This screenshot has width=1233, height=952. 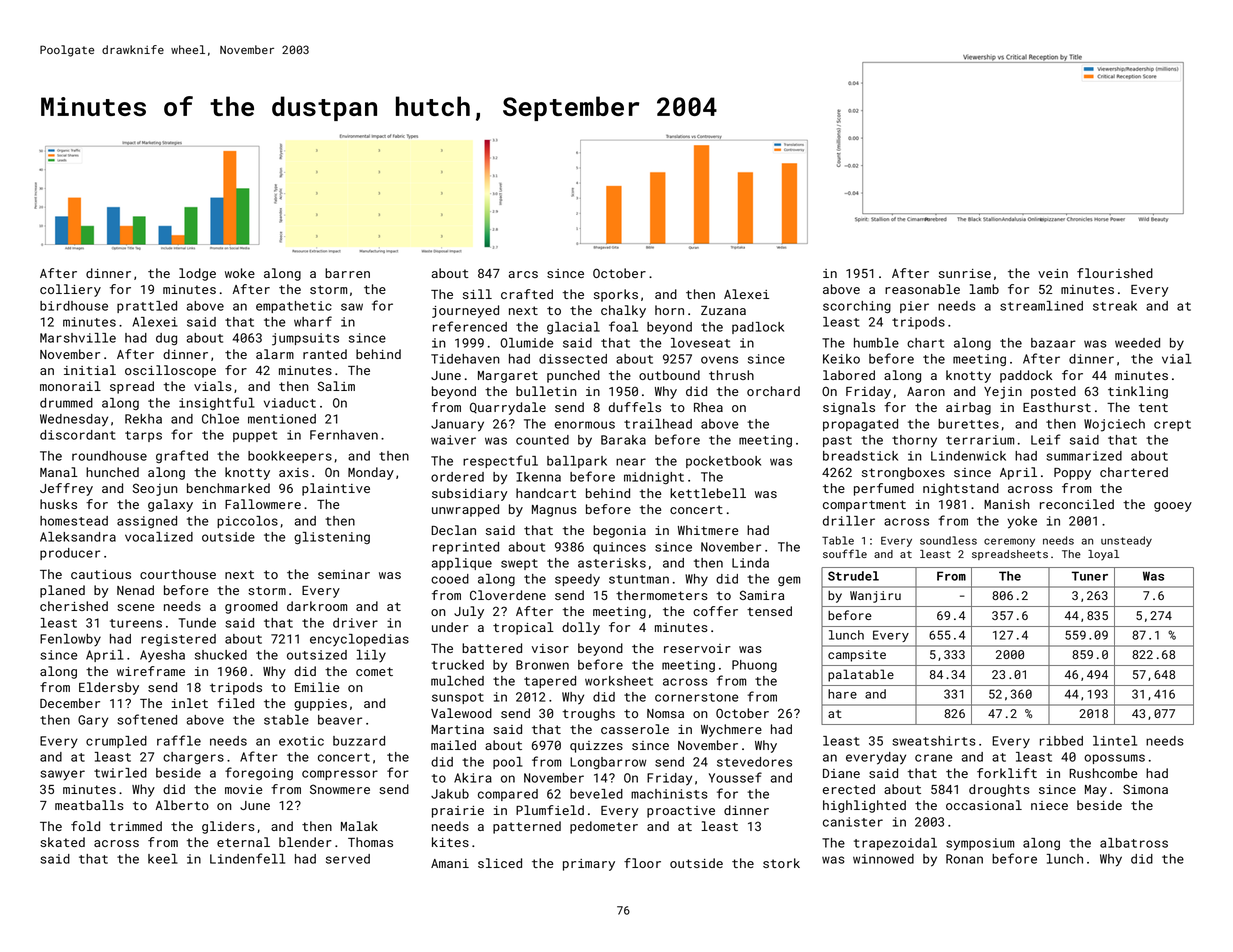 What do you see at coordinates (1172, 425) in the screenshot?
I see `crept` at bounding box center [1172, 425].
